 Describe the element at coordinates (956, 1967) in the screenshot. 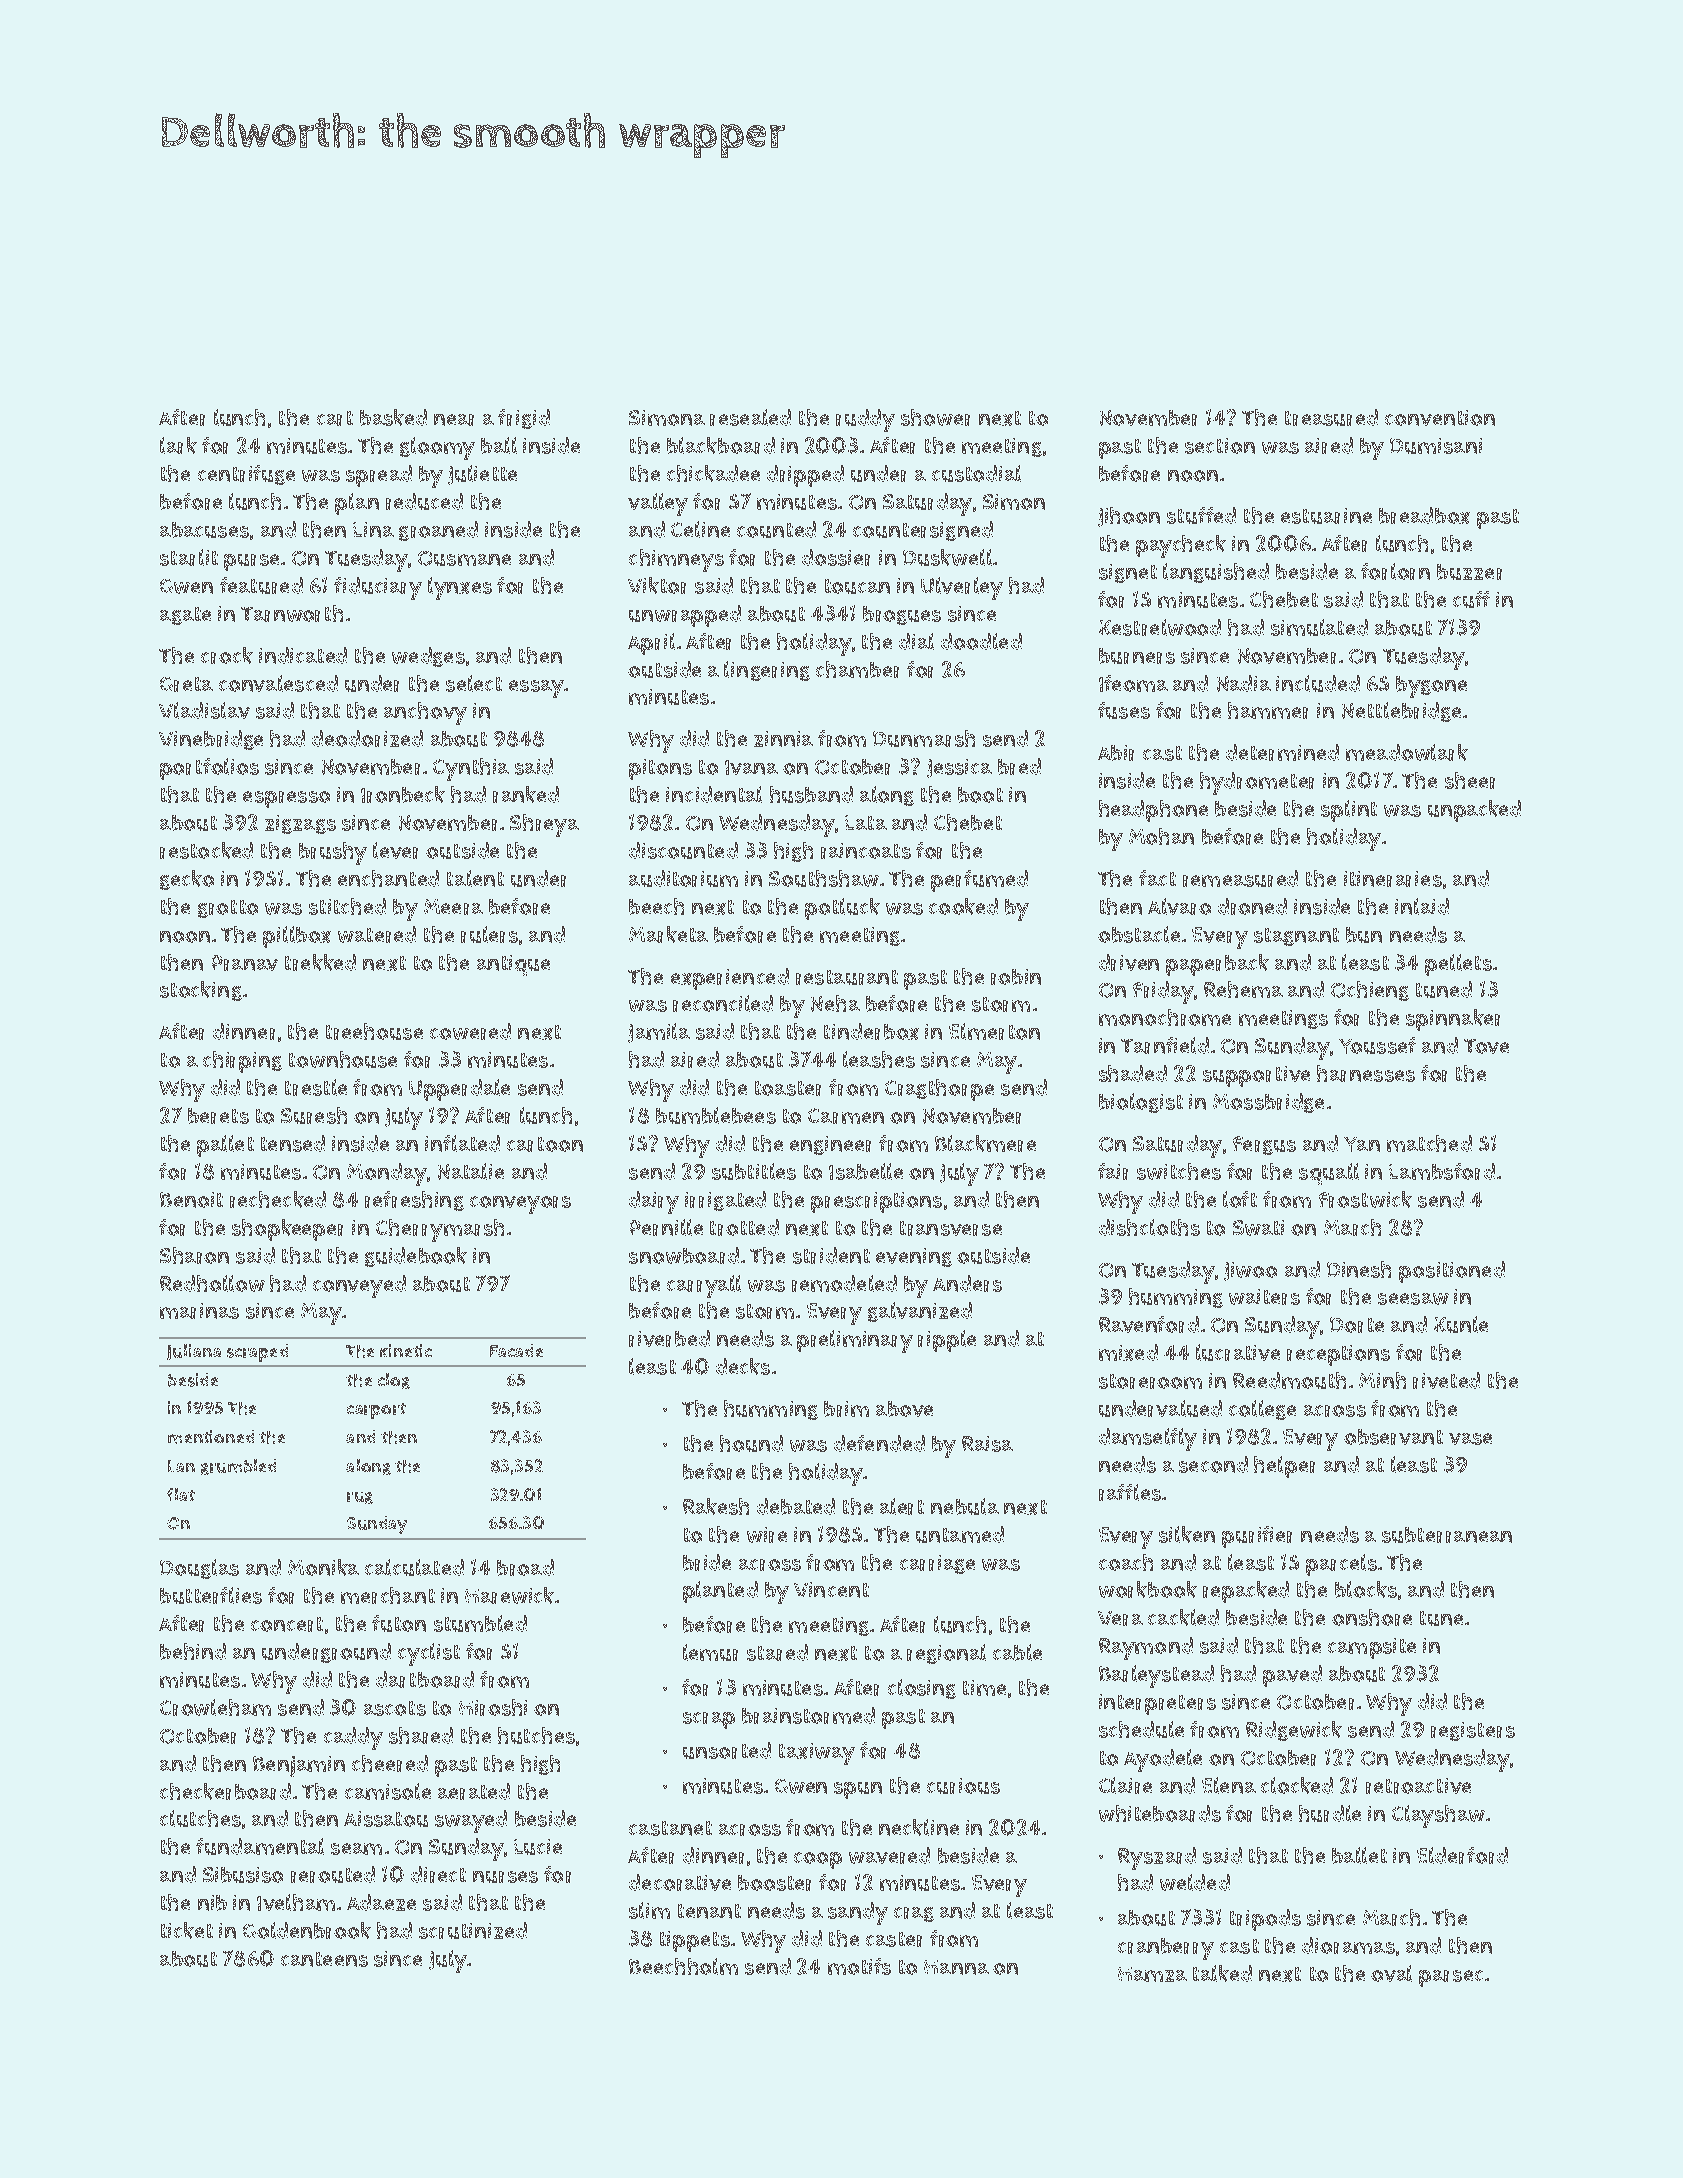

I see `Hanna` at that location.
